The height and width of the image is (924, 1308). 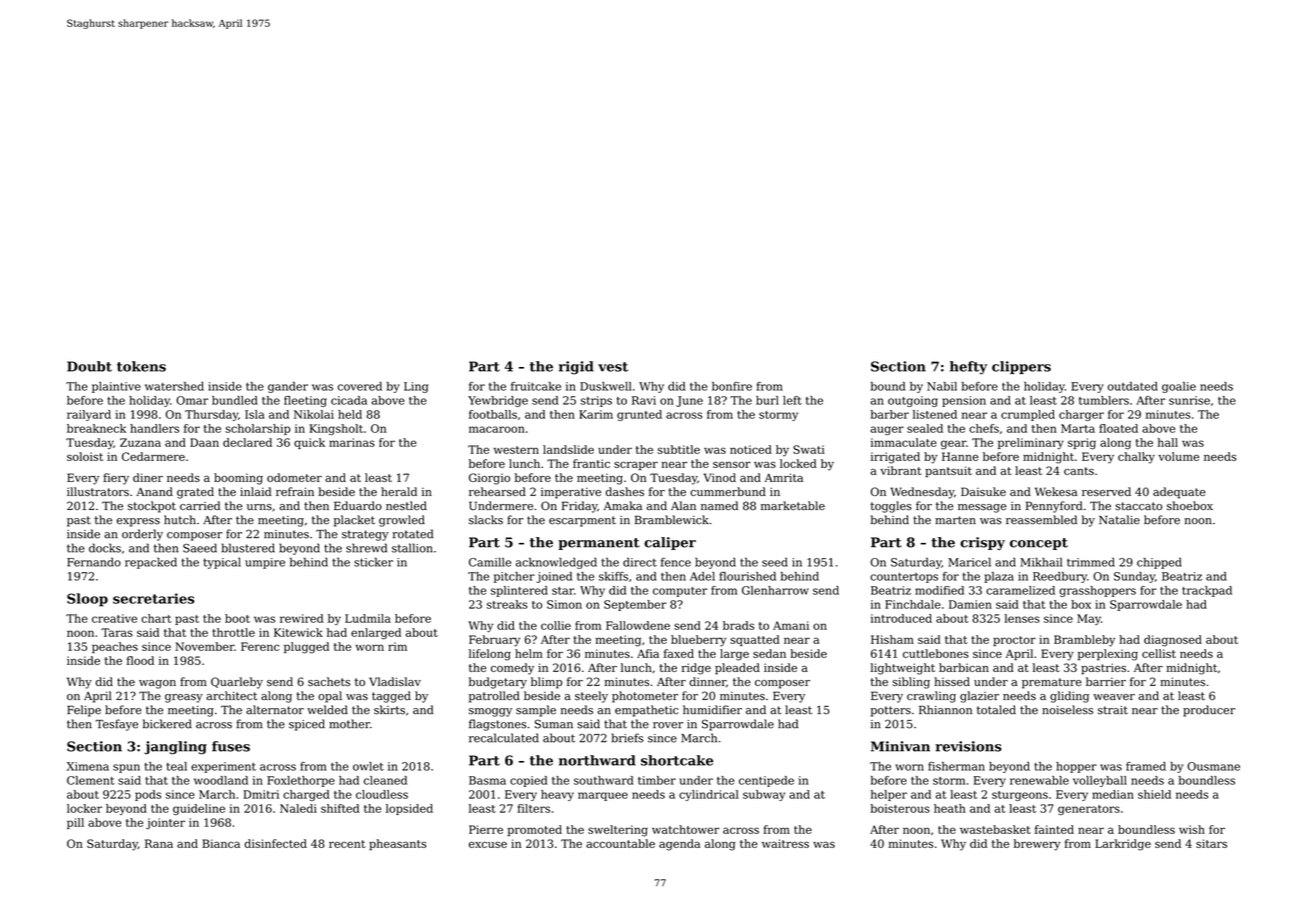 What do you see at coordinates (140, 660) in the image?
I see `flood` at bounding box center [140, 660].
